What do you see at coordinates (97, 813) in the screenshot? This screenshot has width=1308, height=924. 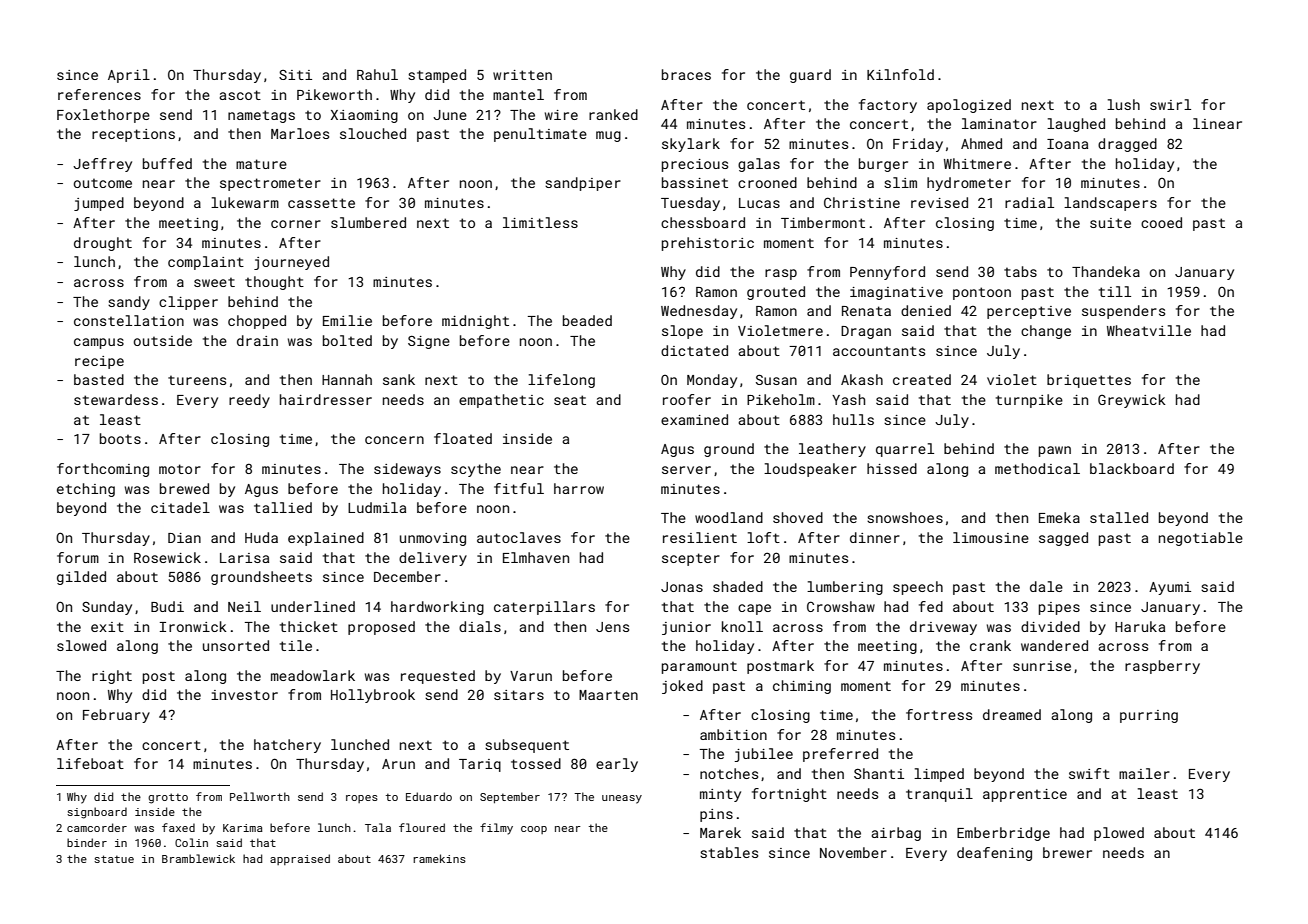 I see `signboard` at bounding box center [97, 813].
